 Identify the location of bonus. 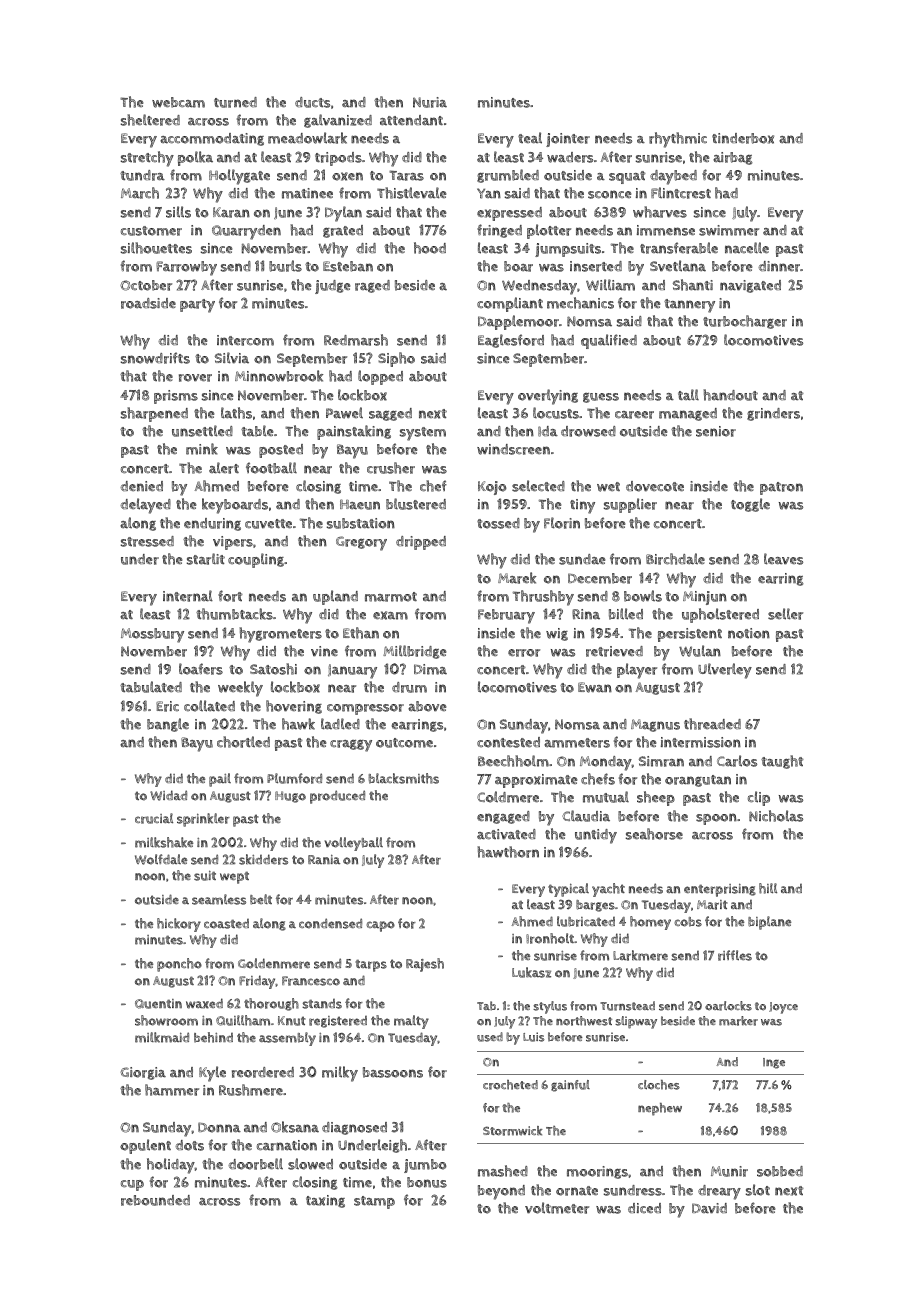
(427, 1182).
